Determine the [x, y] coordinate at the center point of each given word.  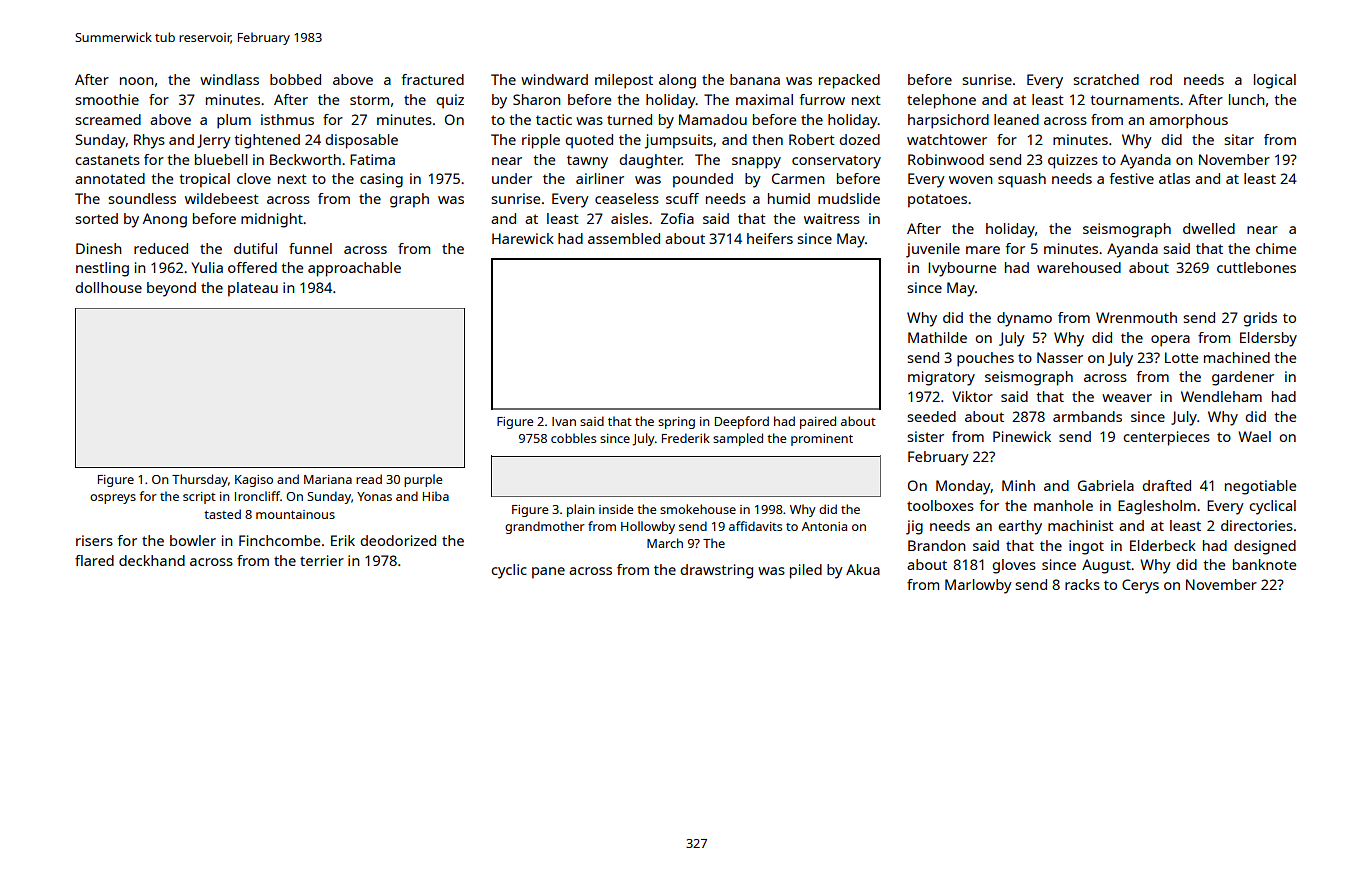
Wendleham [1221, 396]
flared [94, 560]
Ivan [564, 421]
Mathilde [937, 337]
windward [554, 79]
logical [1275, 81]
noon [137, 81]
